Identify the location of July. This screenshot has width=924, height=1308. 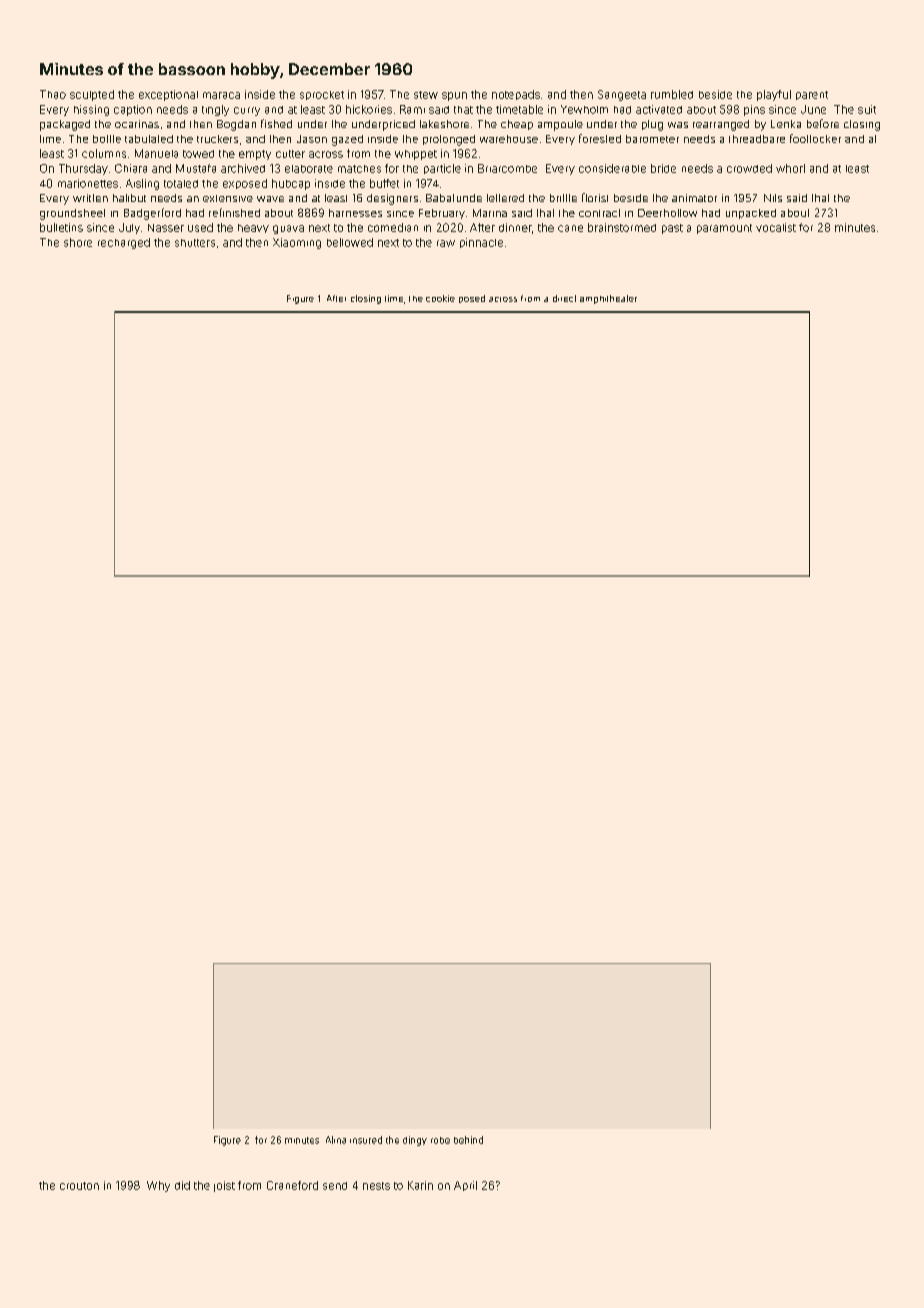
(129, 228).
